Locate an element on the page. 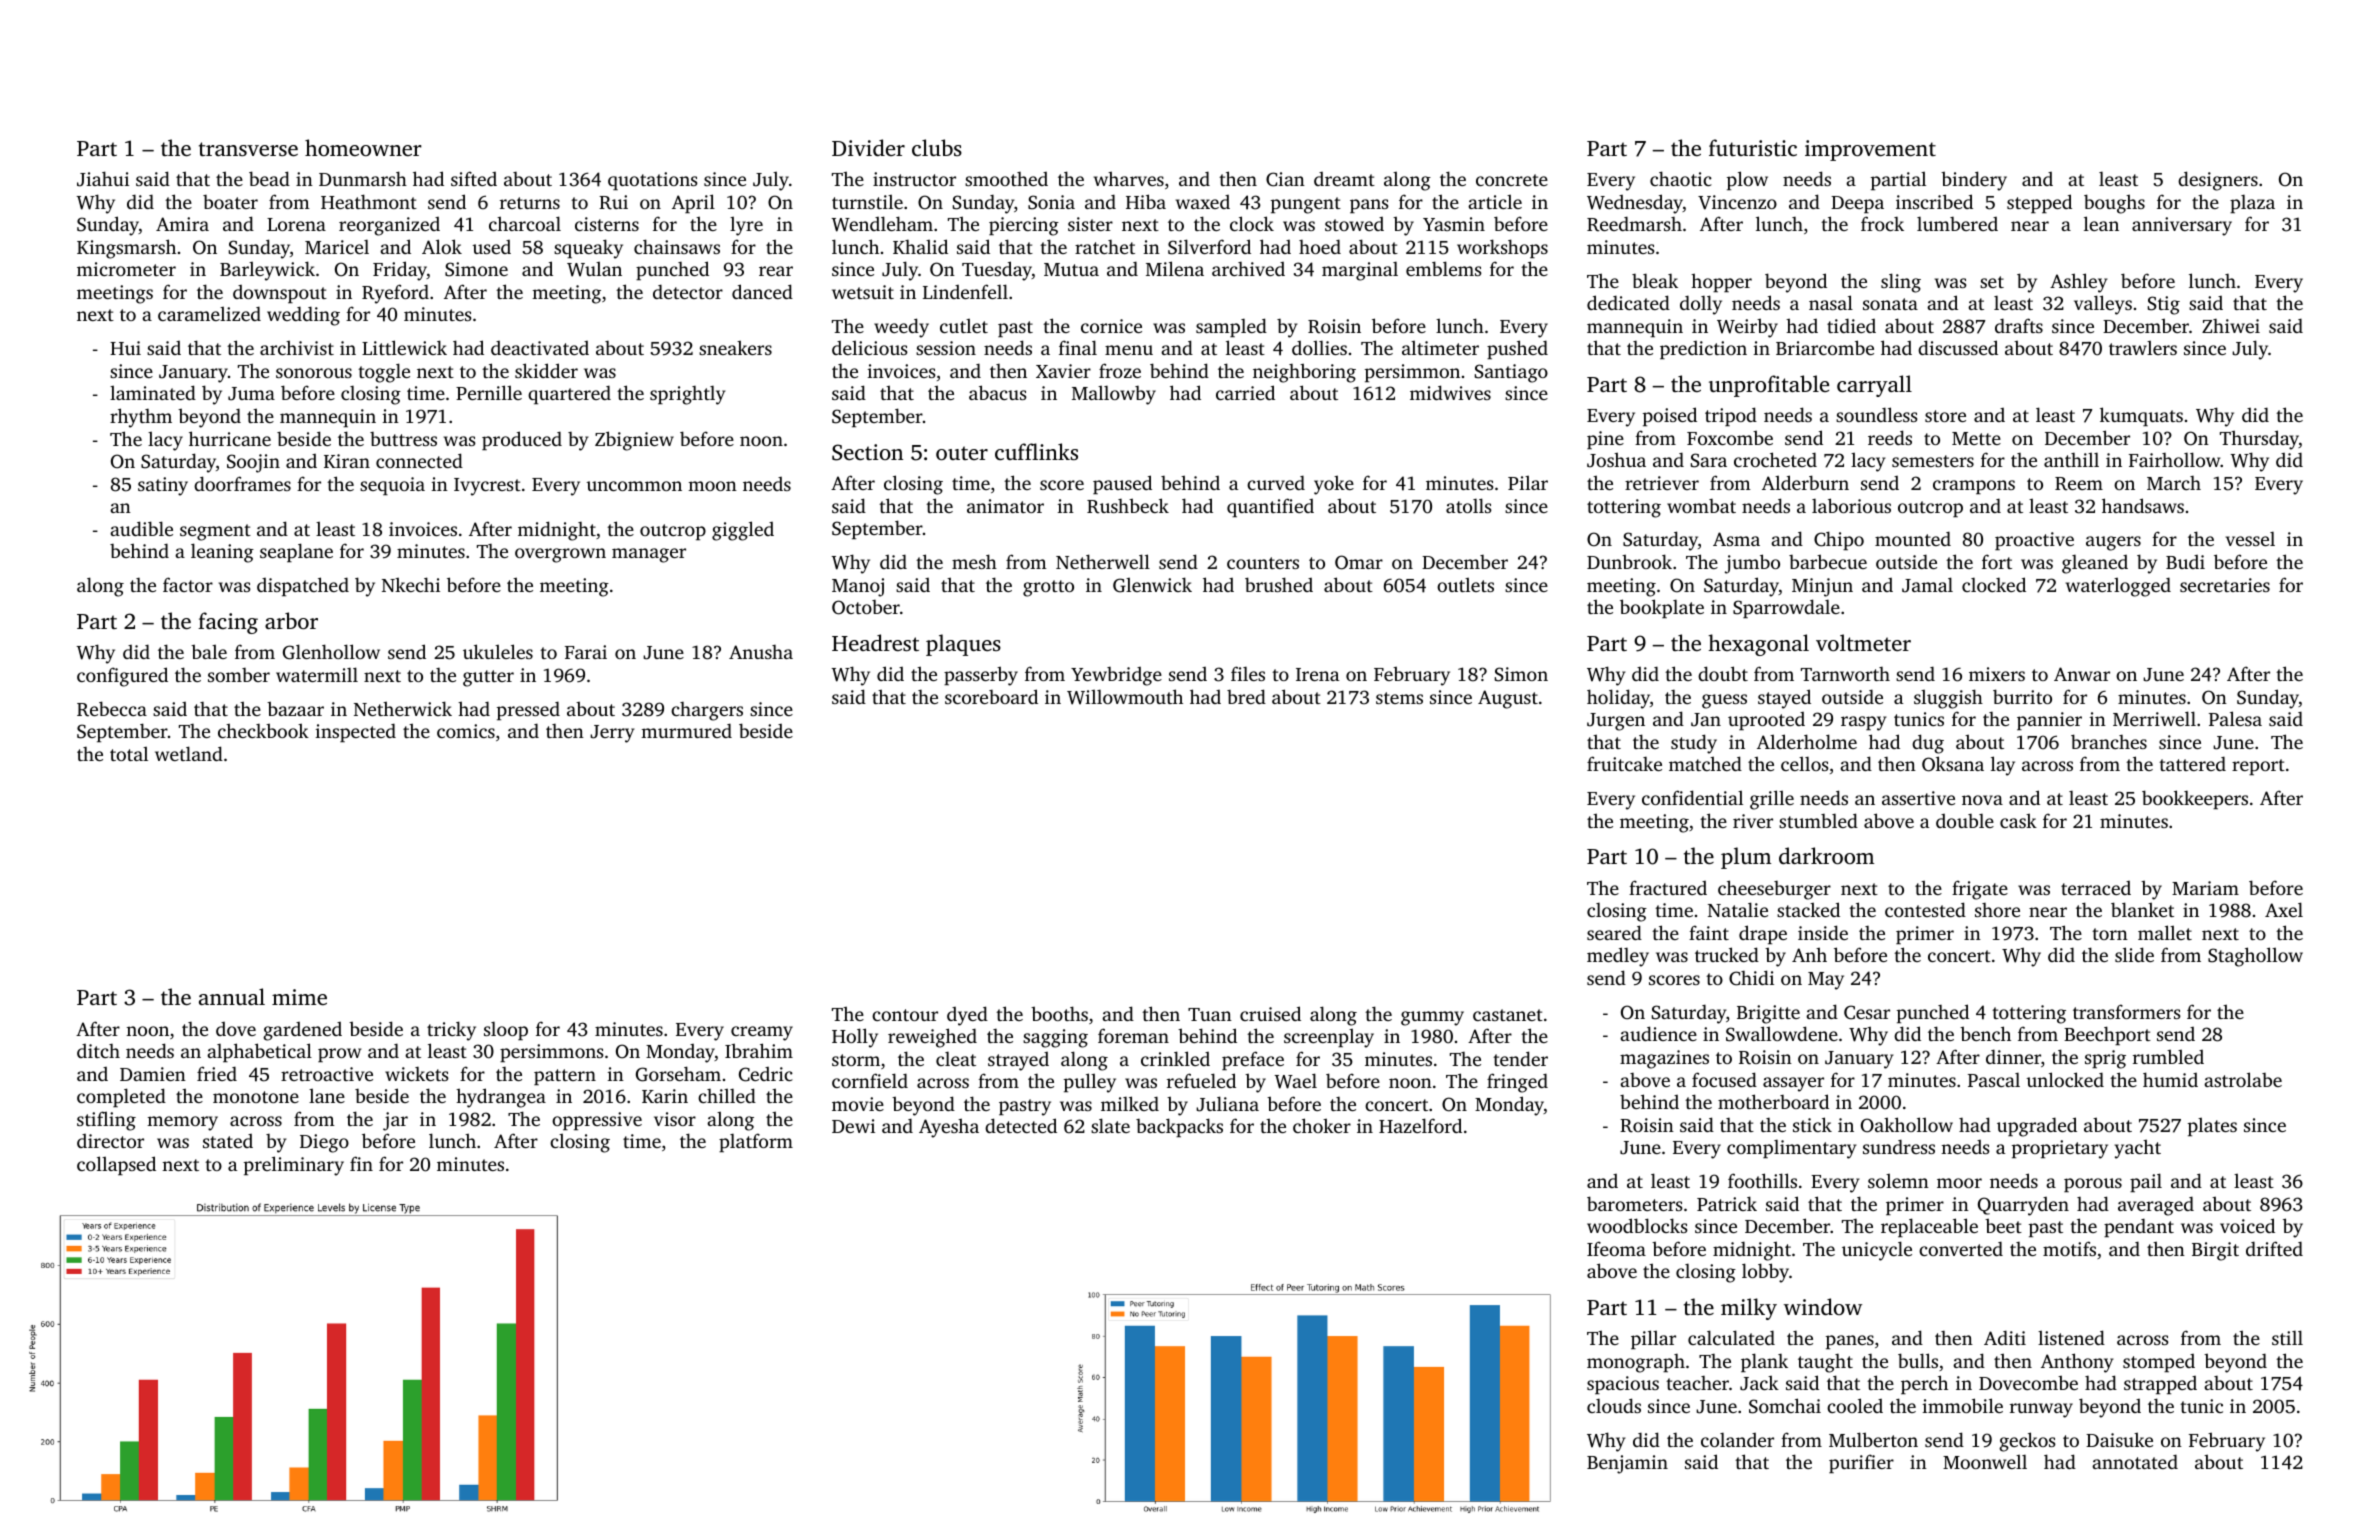 The image size is (2380, 1540). tricky is located at coordinates (451, 1031).
